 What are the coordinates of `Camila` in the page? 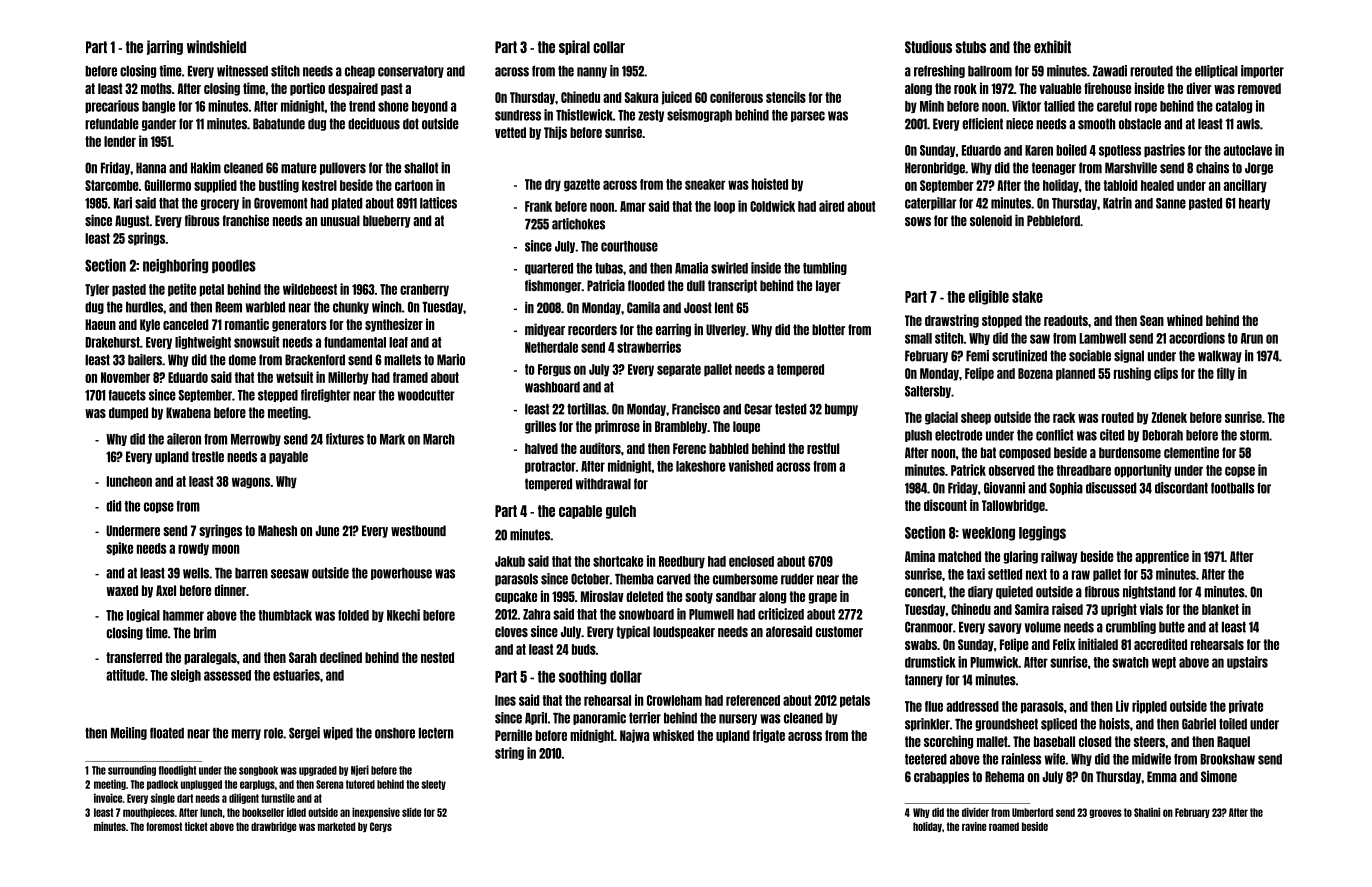 It's located at (643, 307).
